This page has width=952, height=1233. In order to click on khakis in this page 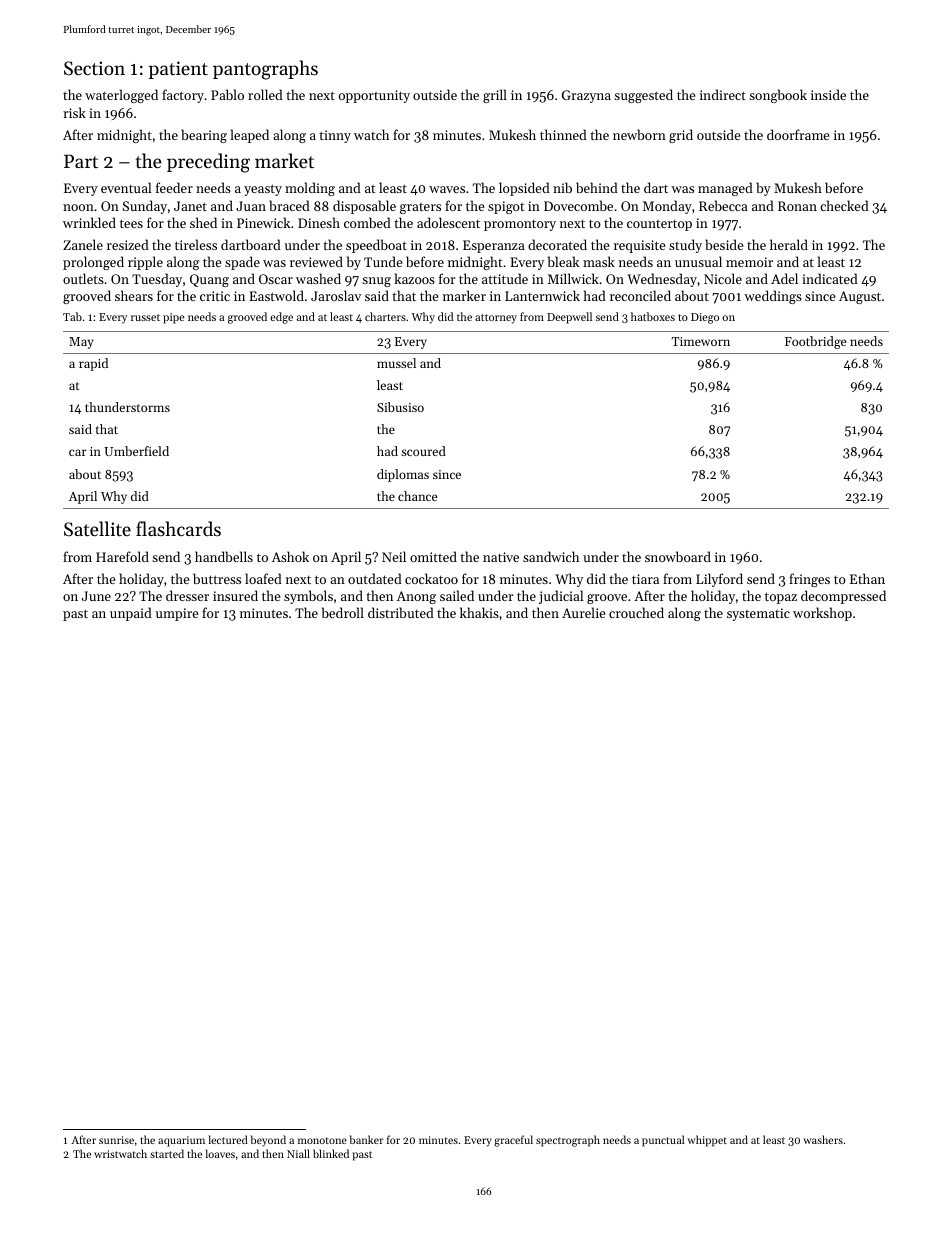, I will do `click(479, 612)`.
